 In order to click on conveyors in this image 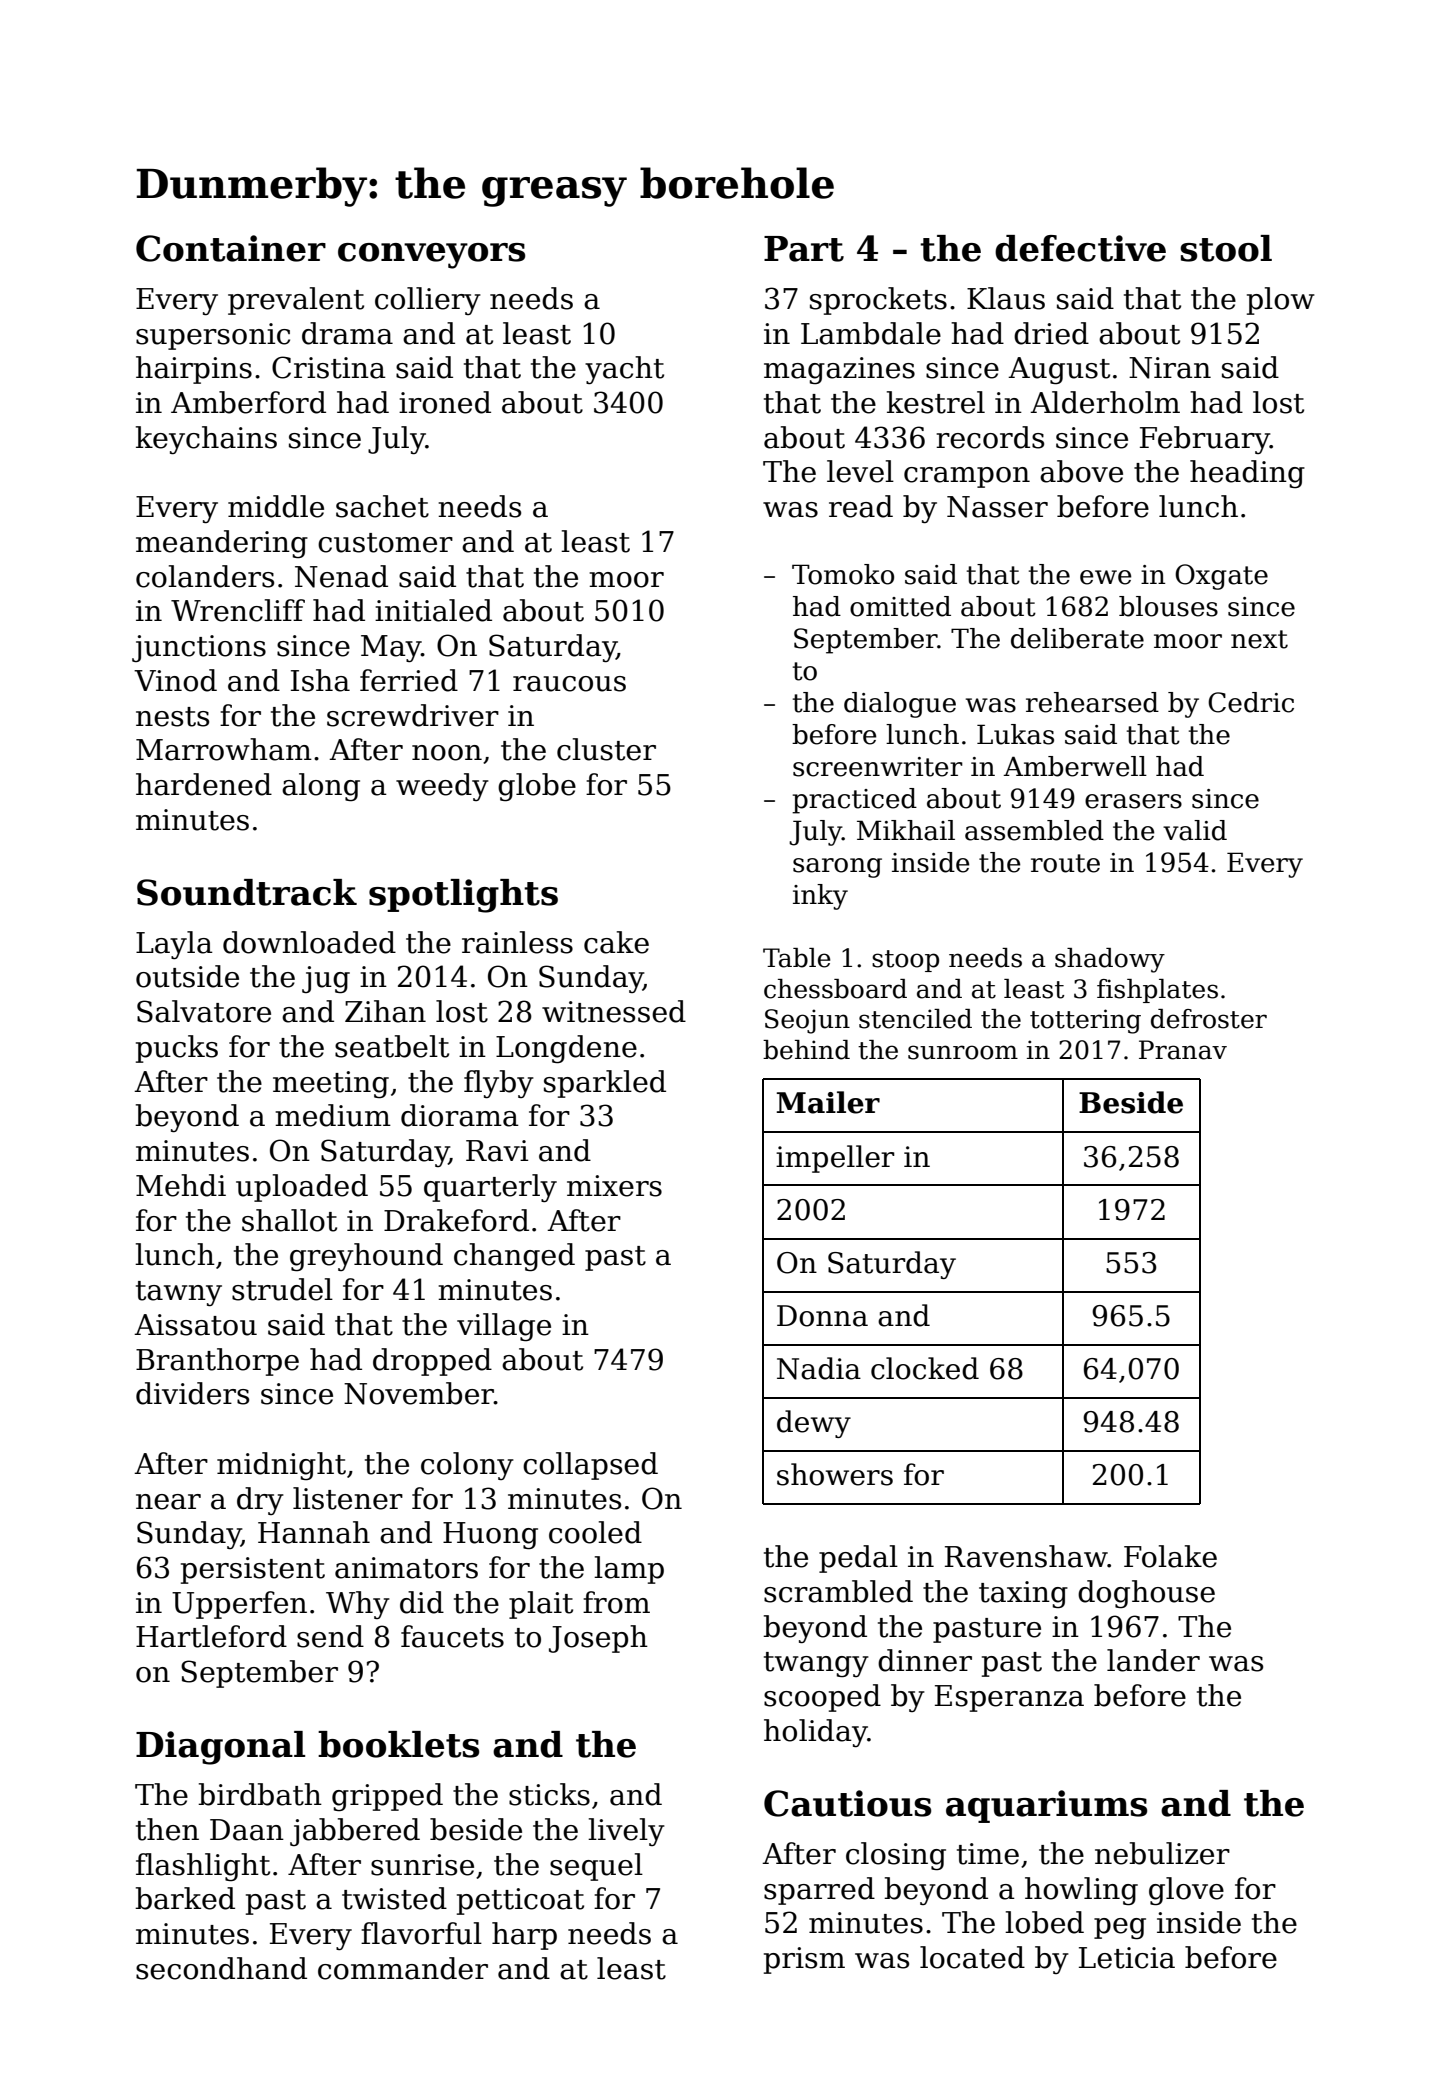, I will do `click(431, 256)`.
